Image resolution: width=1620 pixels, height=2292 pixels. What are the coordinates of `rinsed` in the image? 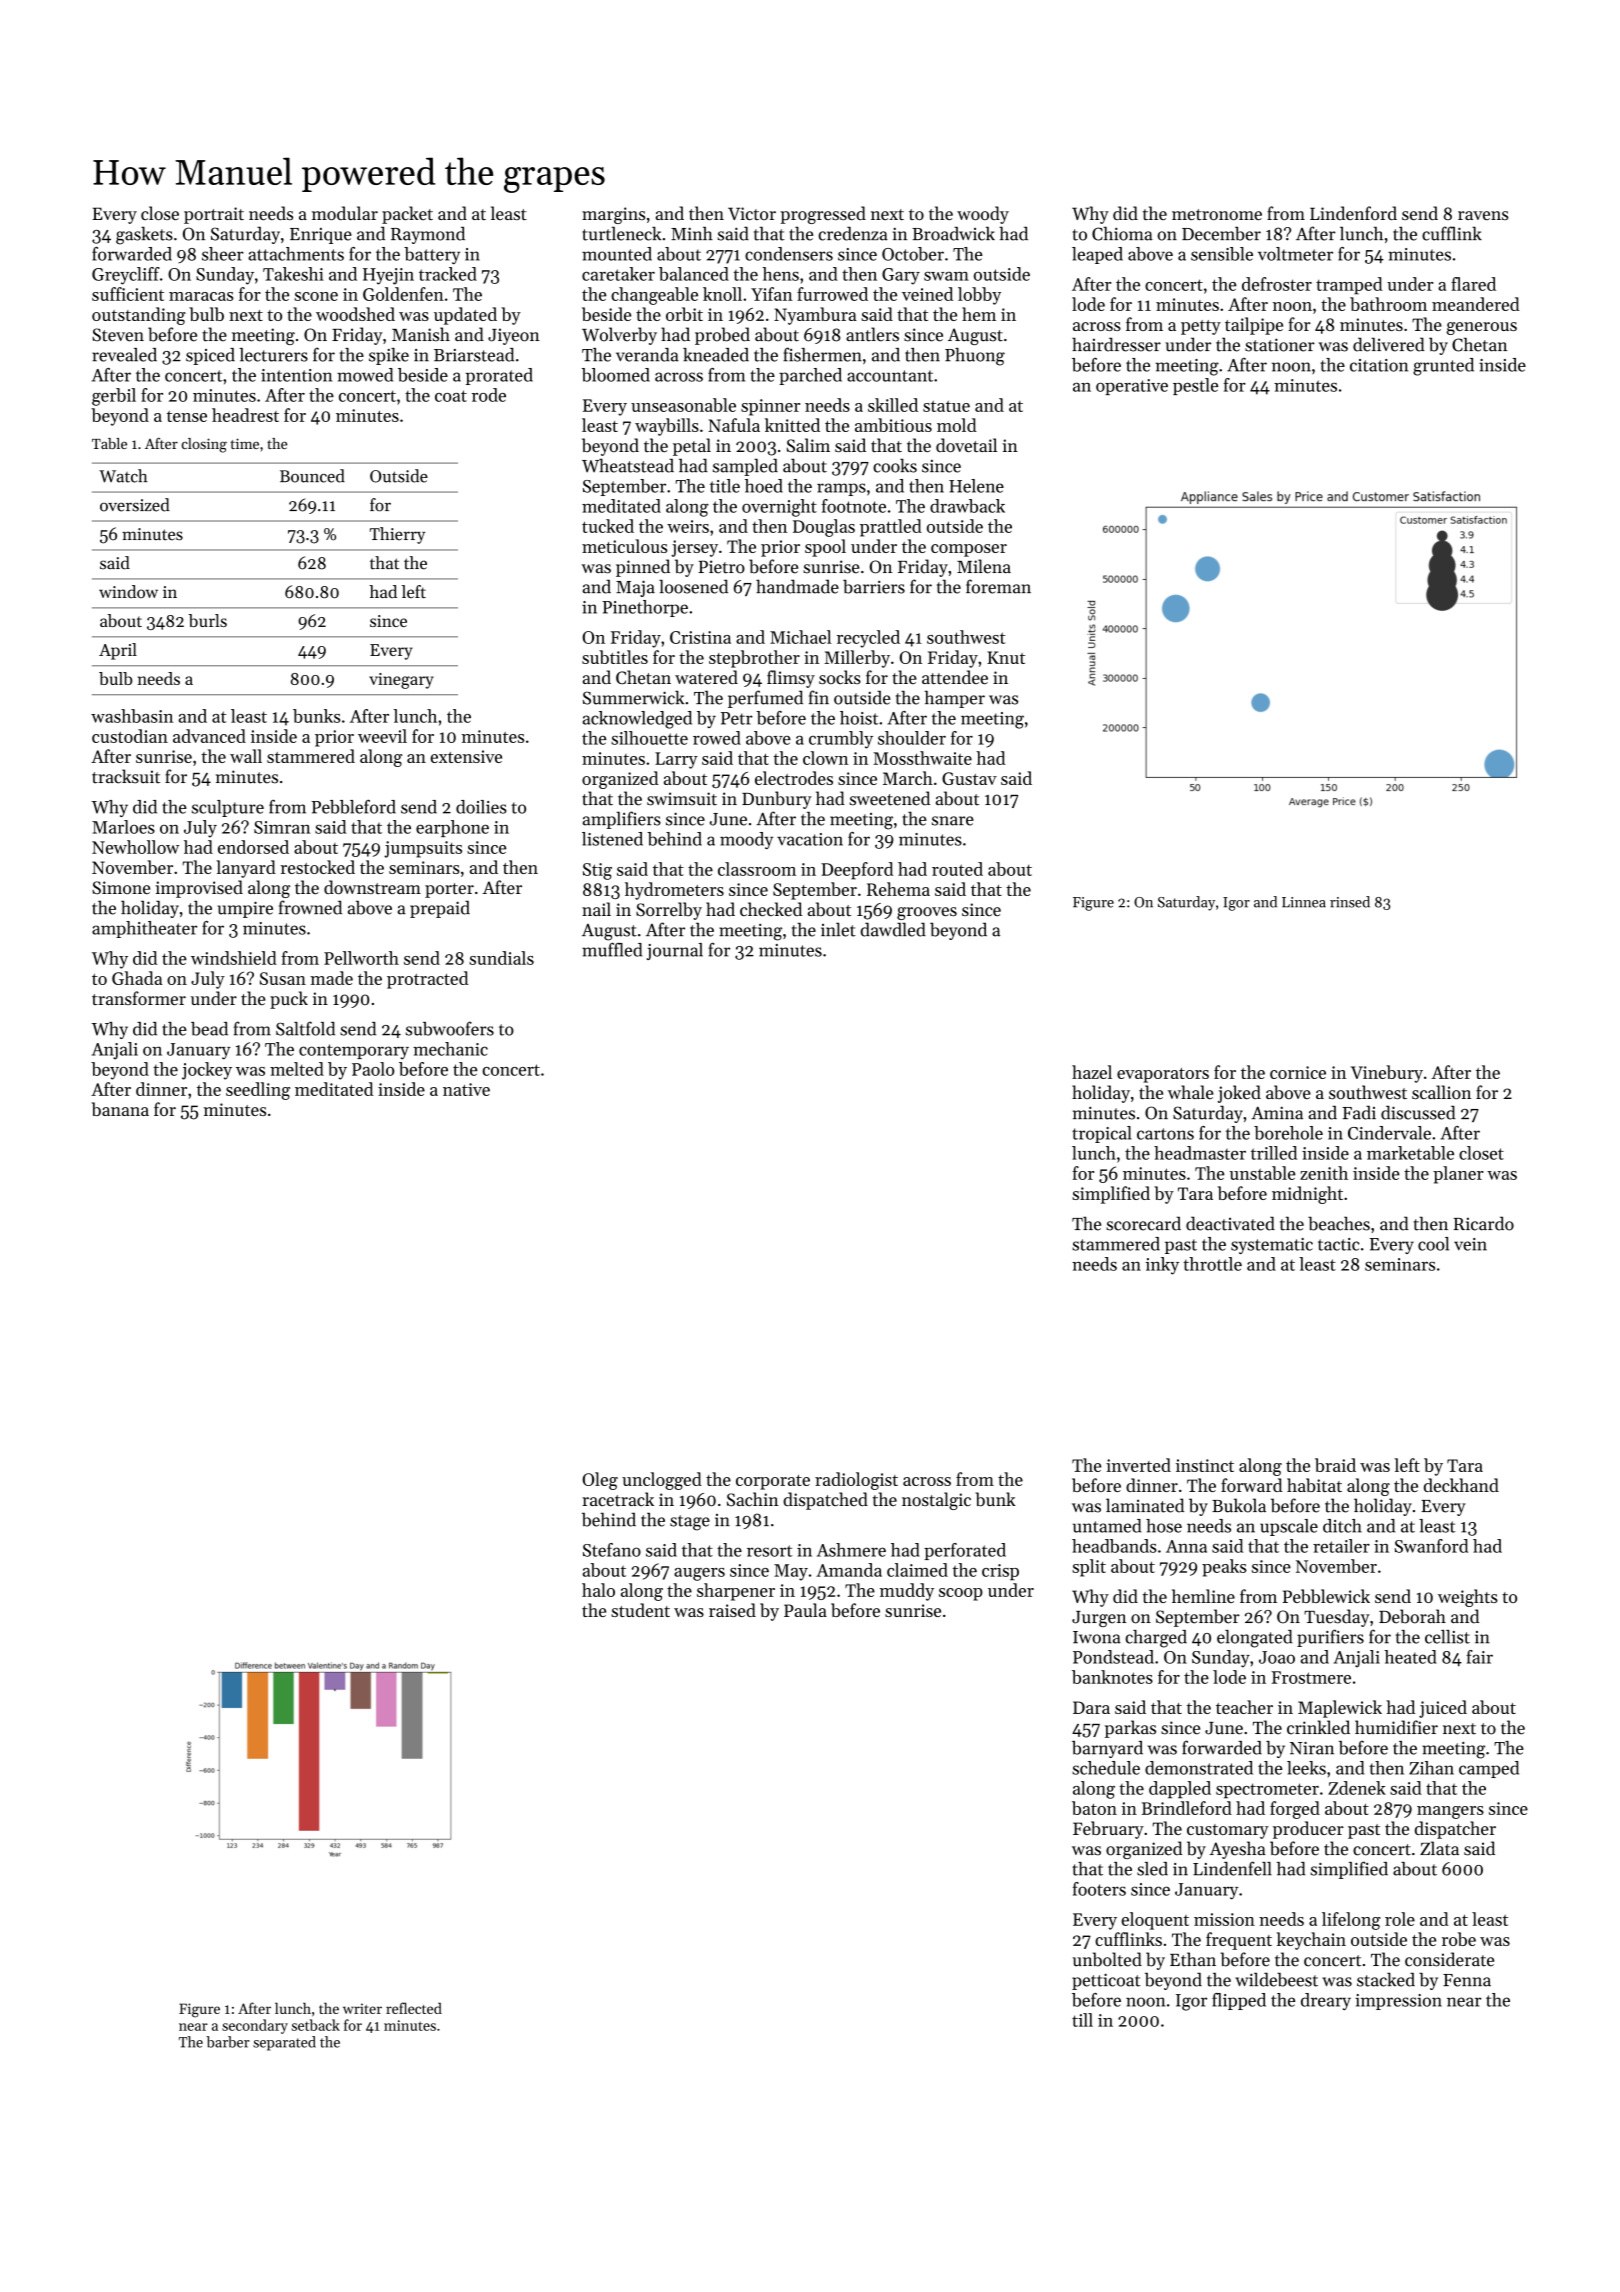 It's located at (1350, 902).
